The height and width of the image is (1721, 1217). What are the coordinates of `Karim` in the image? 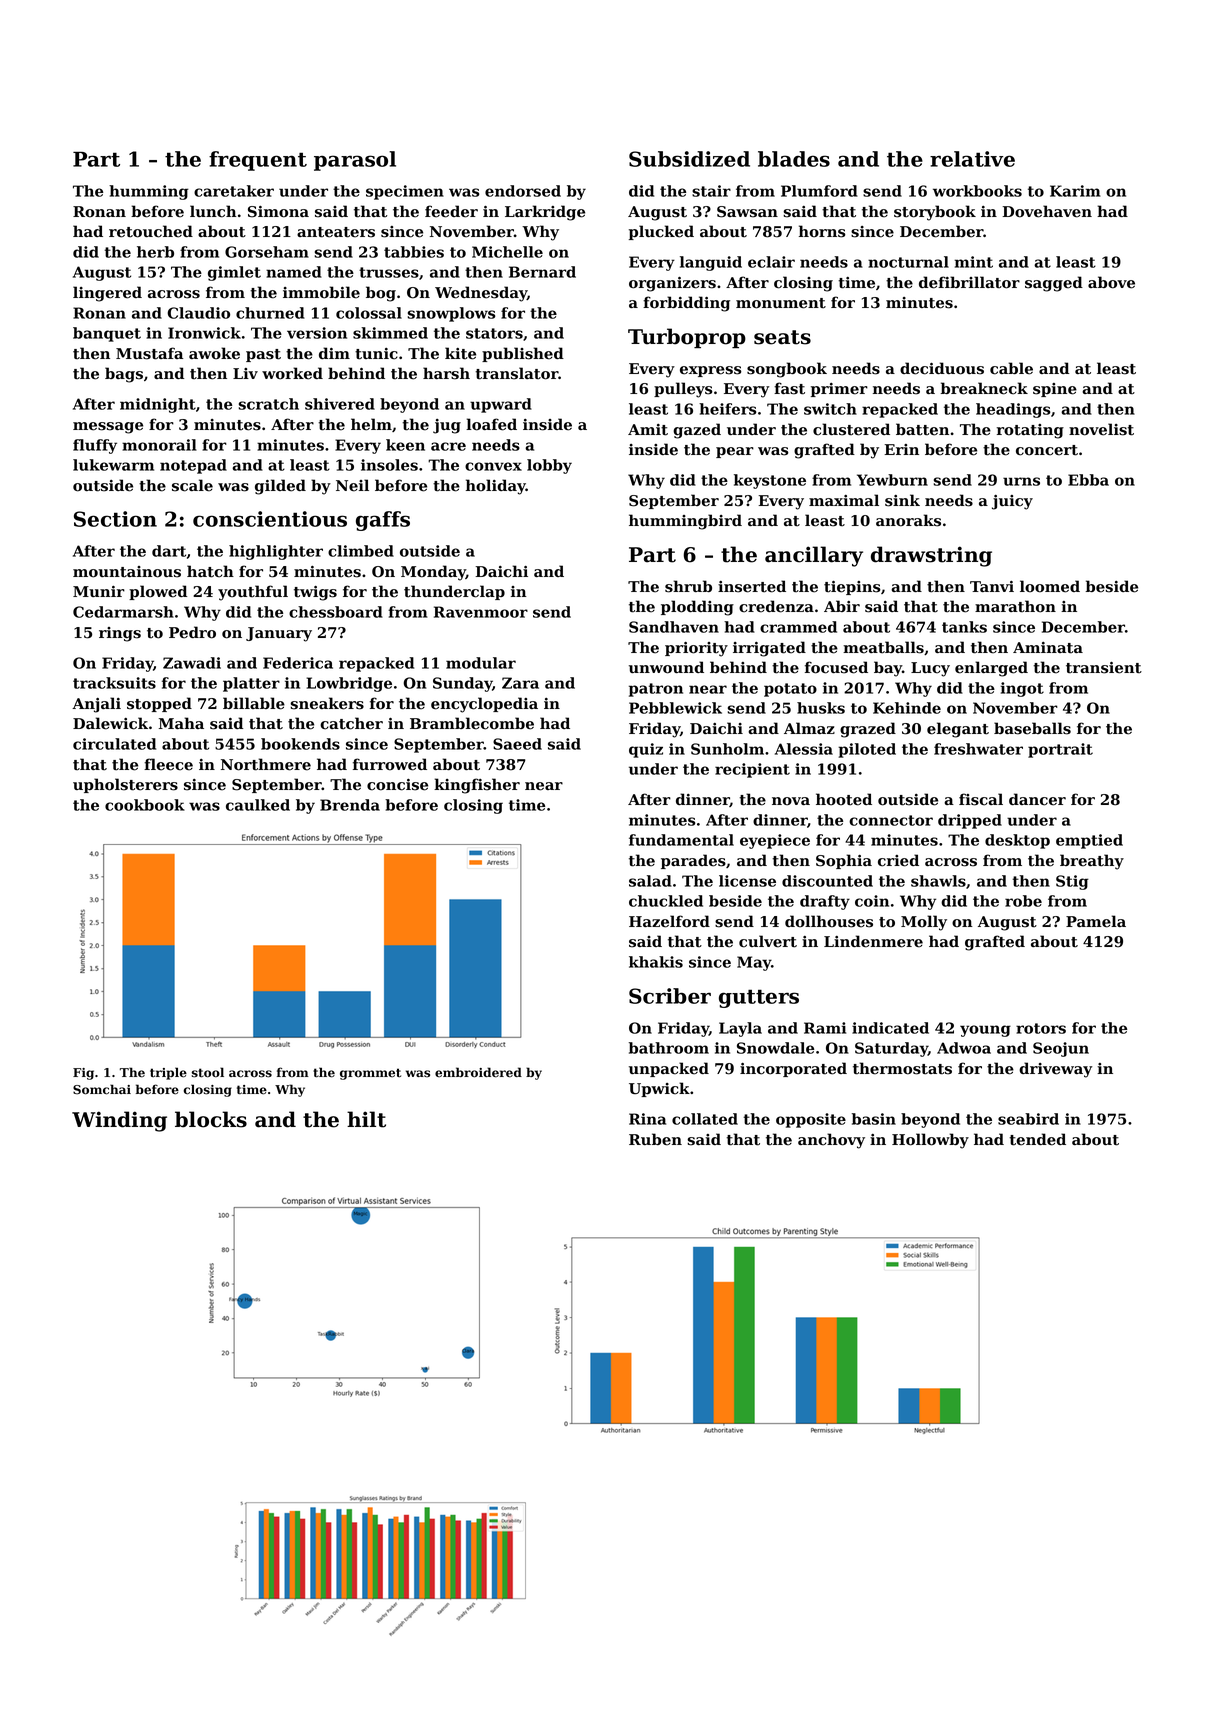 It's located at (1075, 191).
